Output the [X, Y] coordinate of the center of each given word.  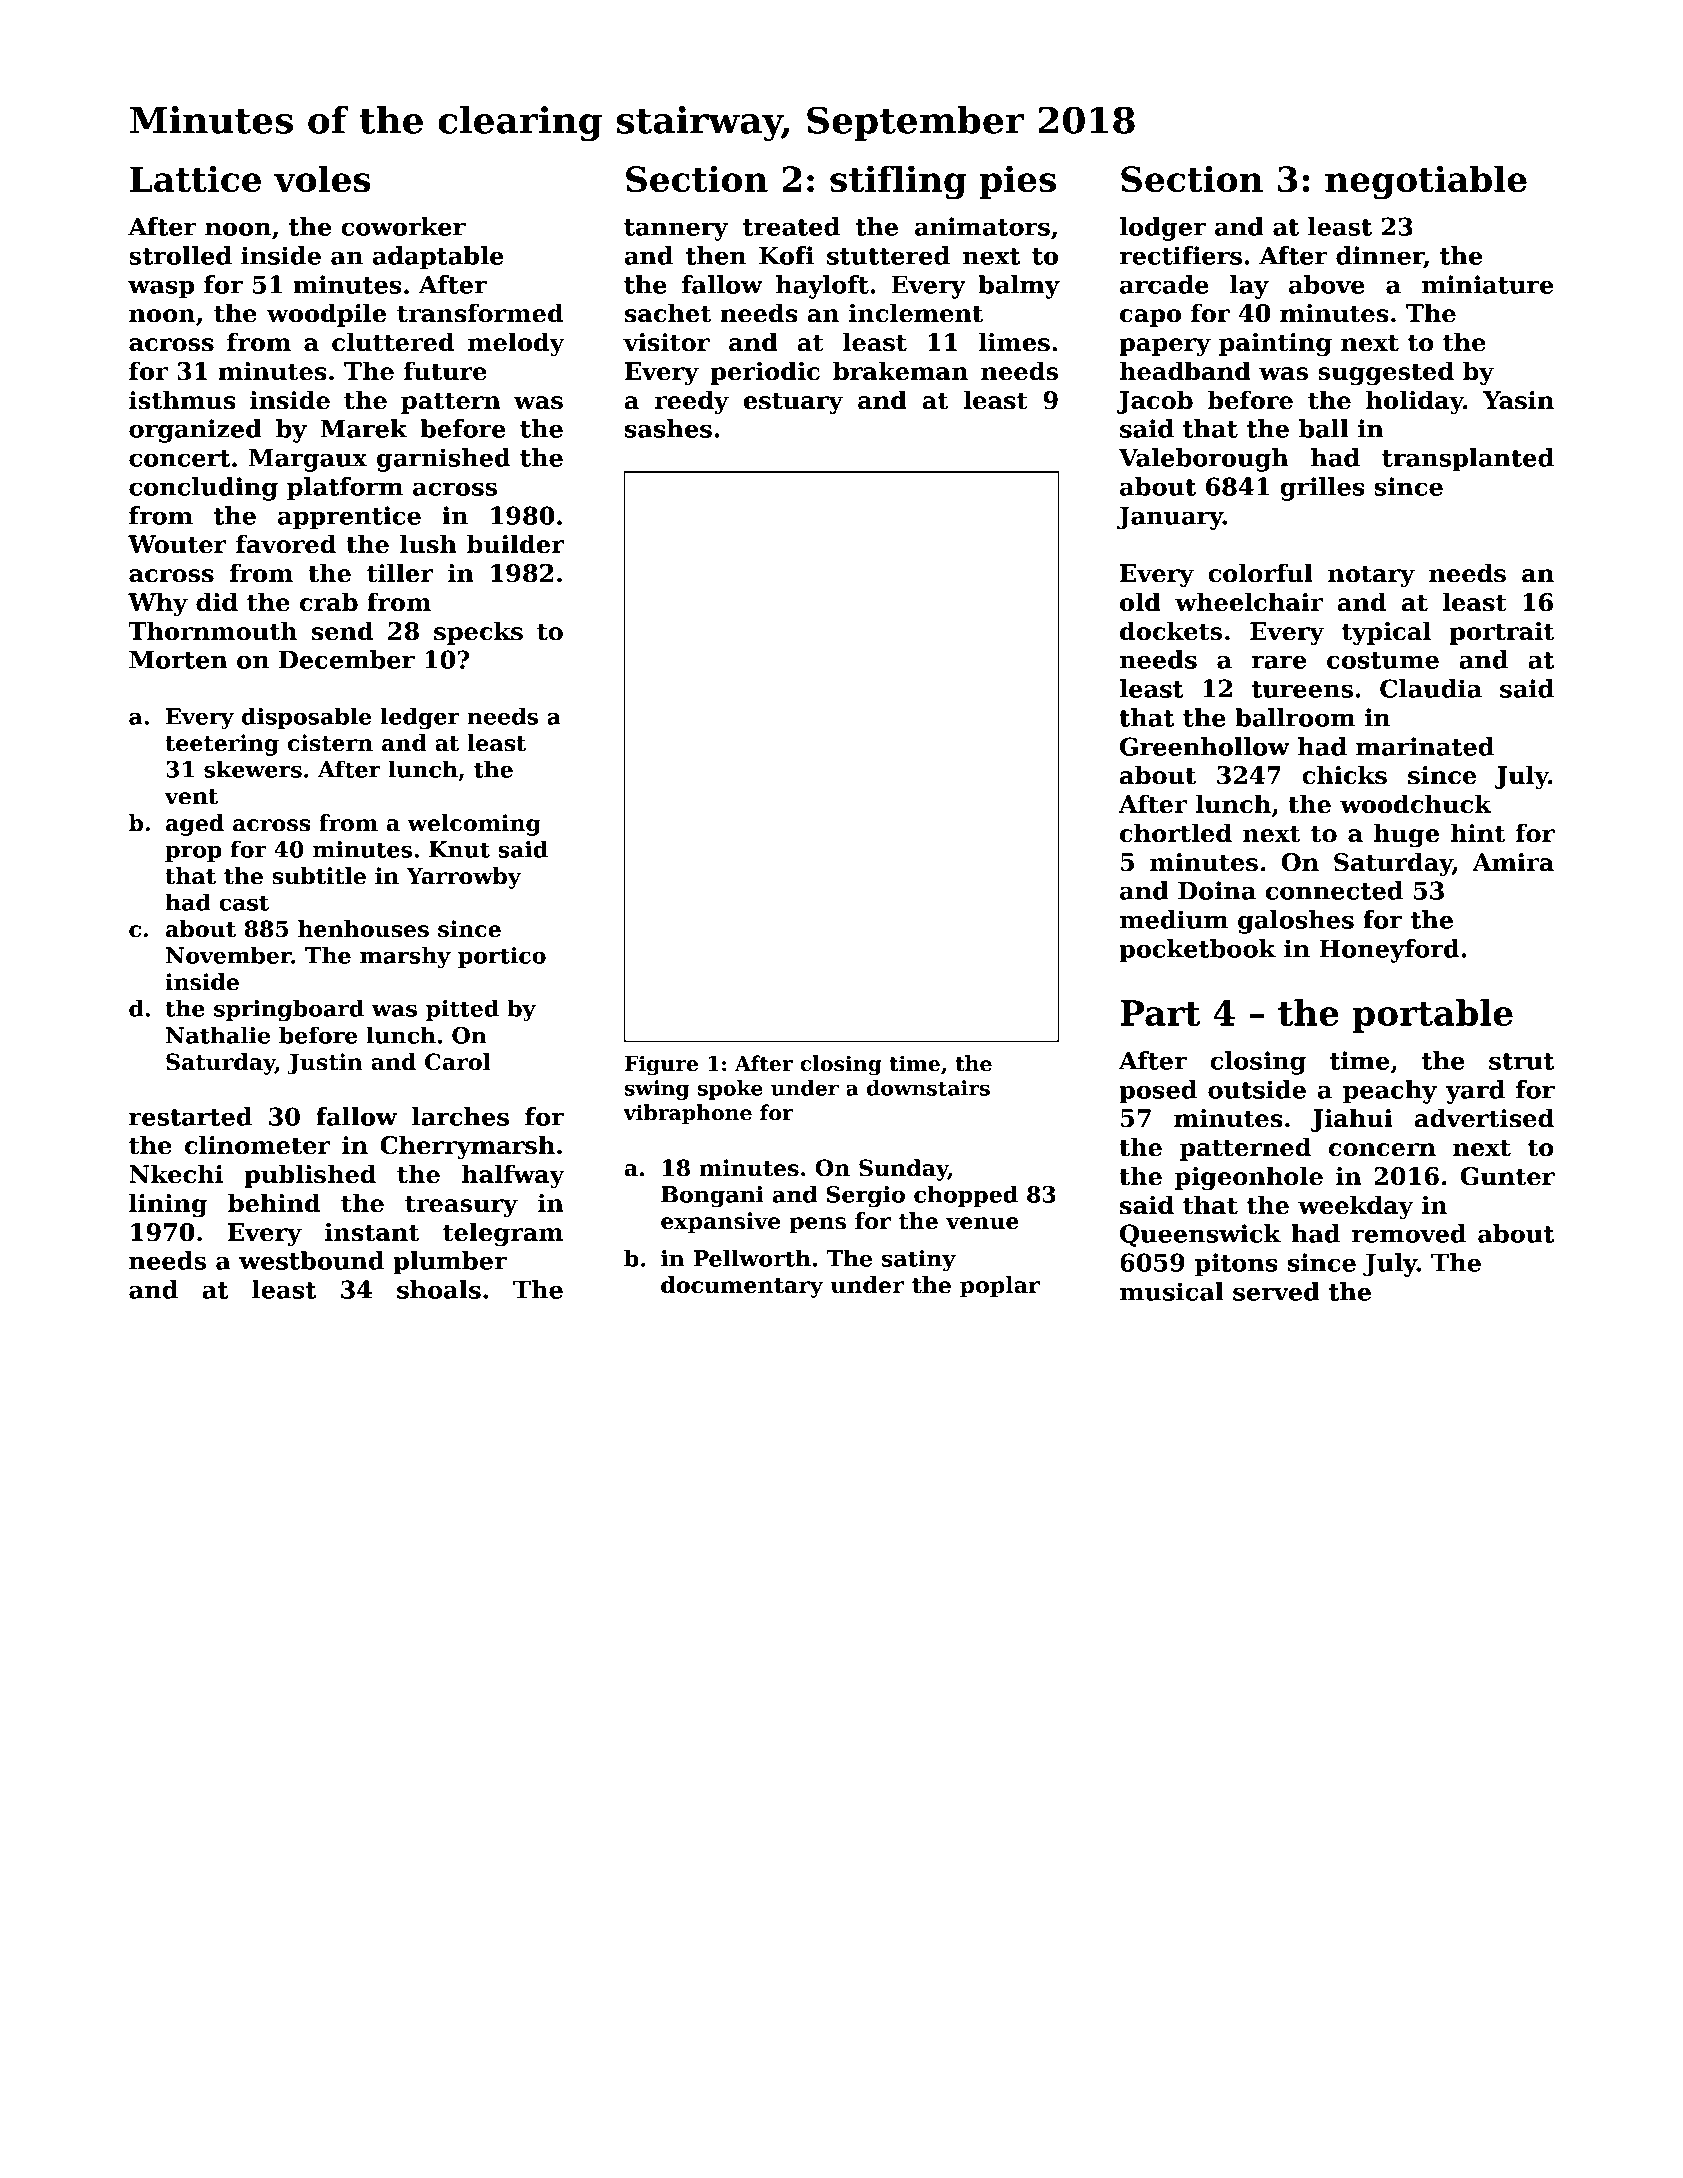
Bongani [712, 1197]
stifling [898, 182]
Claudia [1431, 688]
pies [1018, 182]
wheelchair [1249, 602]
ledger [420, 718]
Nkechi [176, 1174]
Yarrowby [463, 878]
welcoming [474, 825]
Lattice [195, 178]
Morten [178, 660]
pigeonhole [1249, 1178]
